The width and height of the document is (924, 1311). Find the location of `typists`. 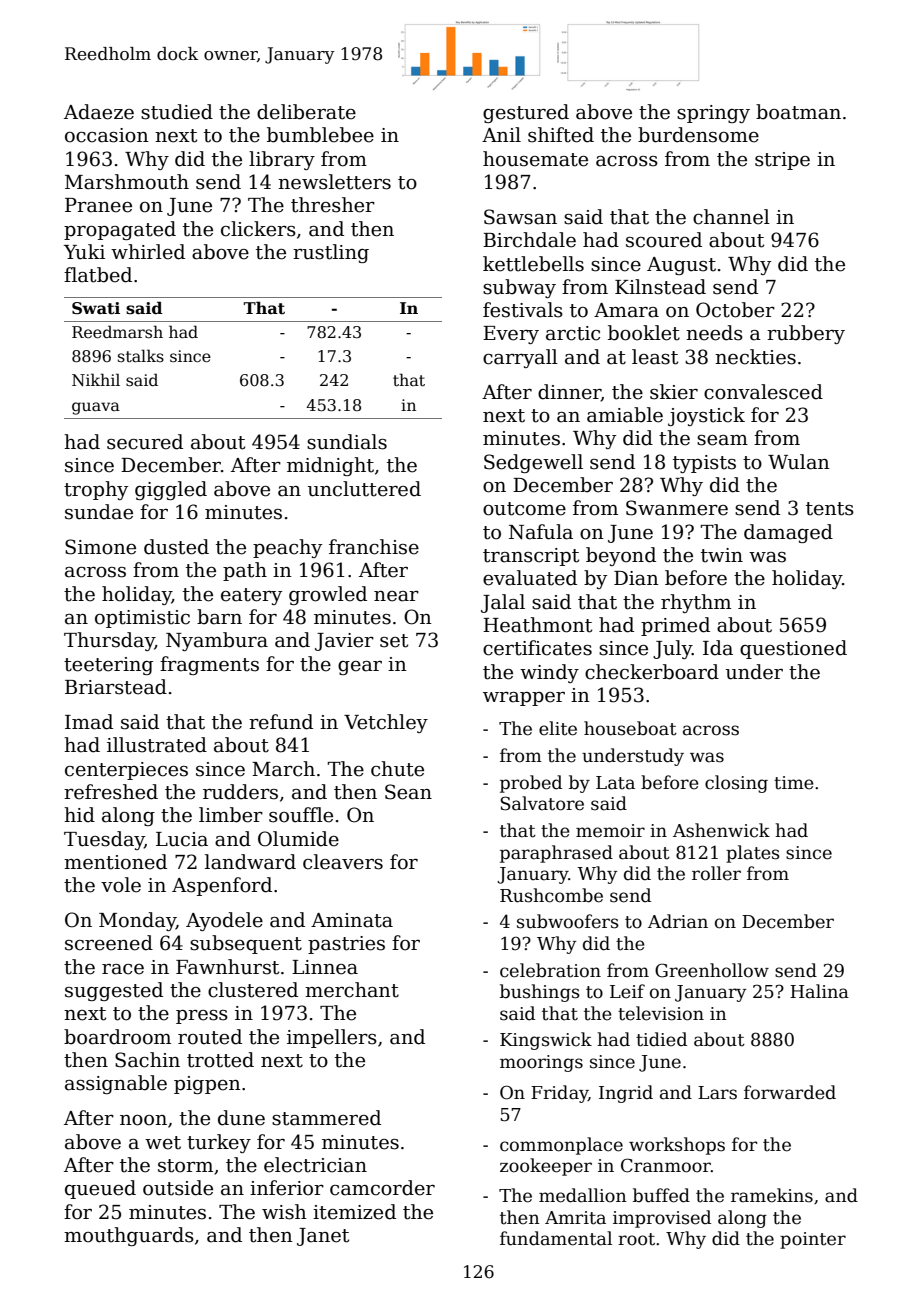

typists is located at coordinates (704, 464).
